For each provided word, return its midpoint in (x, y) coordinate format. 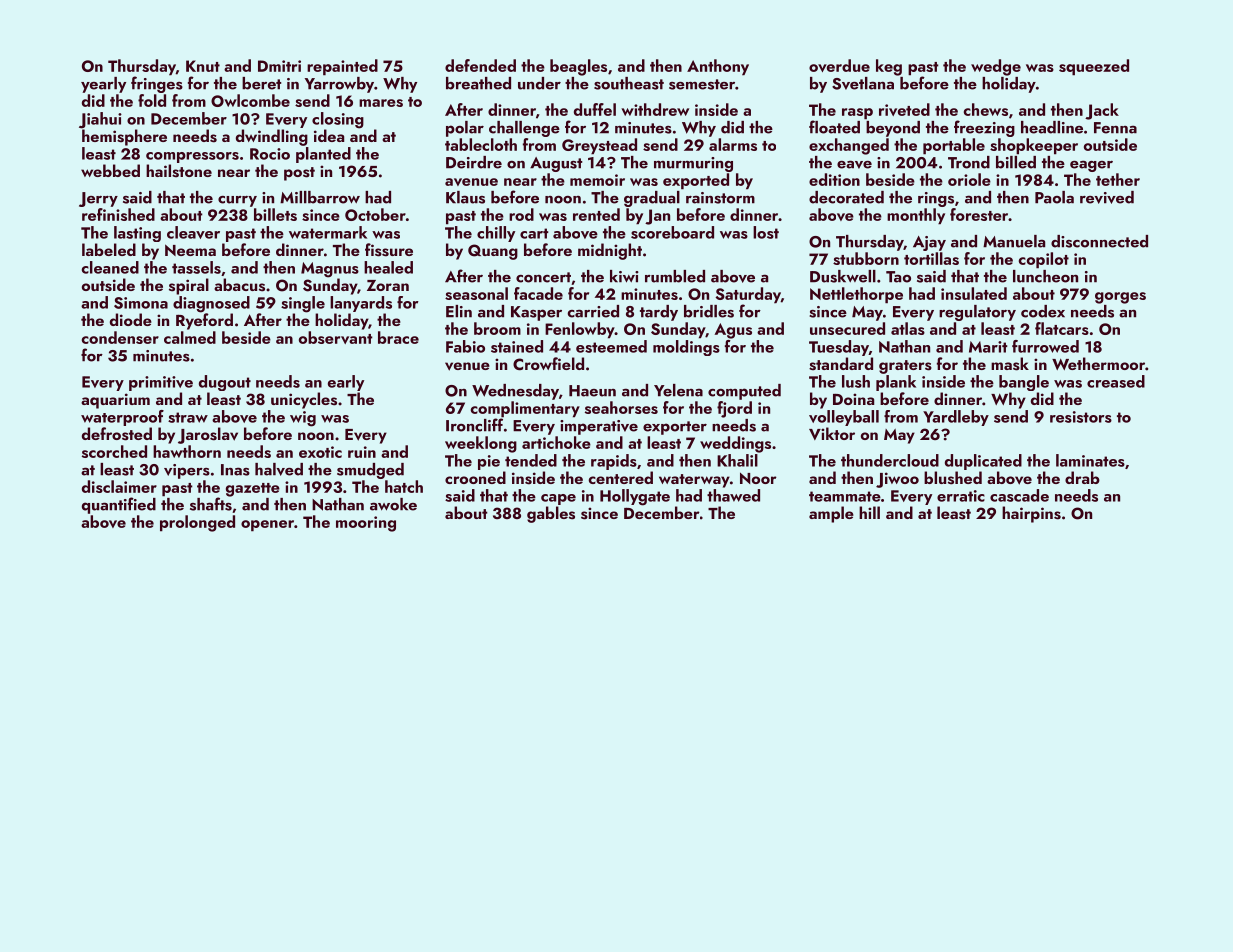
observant (336, 337)
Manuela (1014, 241)
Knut (203, 66)
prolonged (197, 523)
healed (388, 267)
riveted (904, 109)
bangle (1024, 383)
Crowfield (548, 363)
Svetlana (863, 83)
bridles (709, 311)
